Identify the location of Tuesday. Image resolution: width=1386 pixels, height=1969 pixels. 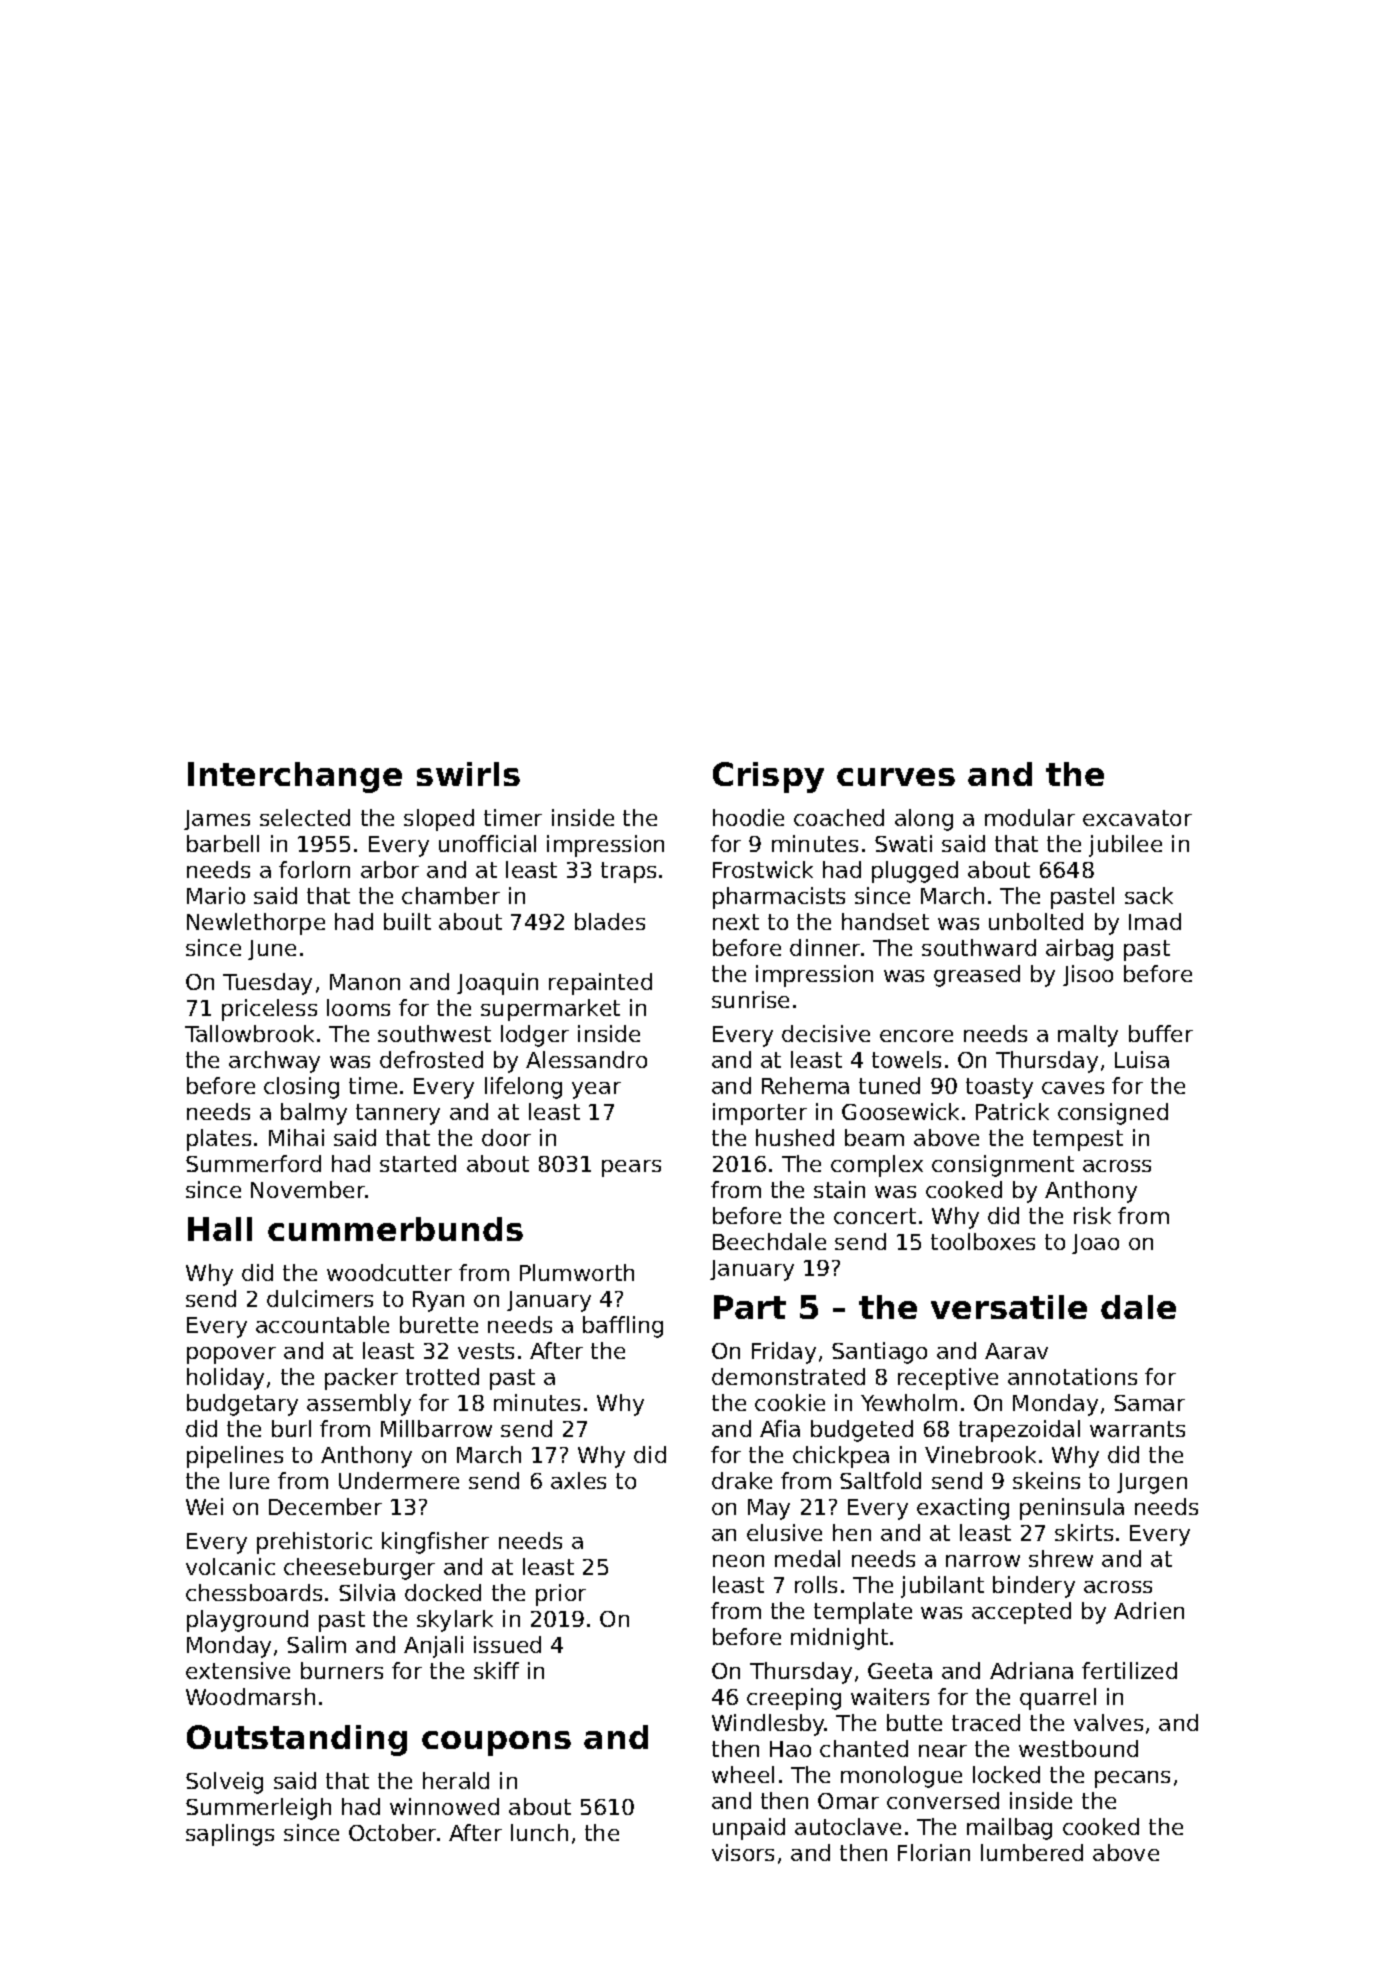
(267, 984).
